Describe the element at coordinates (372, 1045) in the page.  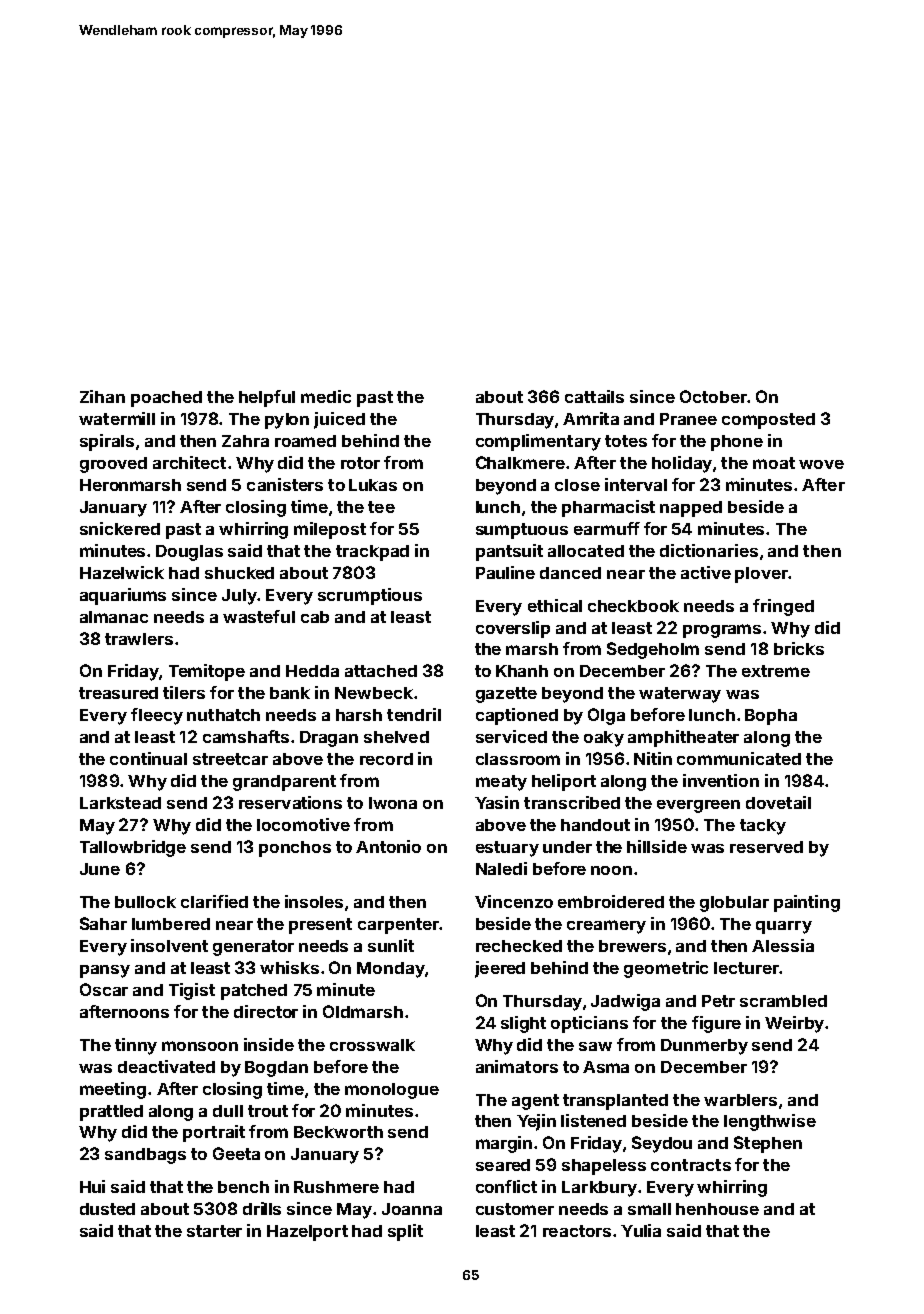
I see `crosswalk` at that location.
